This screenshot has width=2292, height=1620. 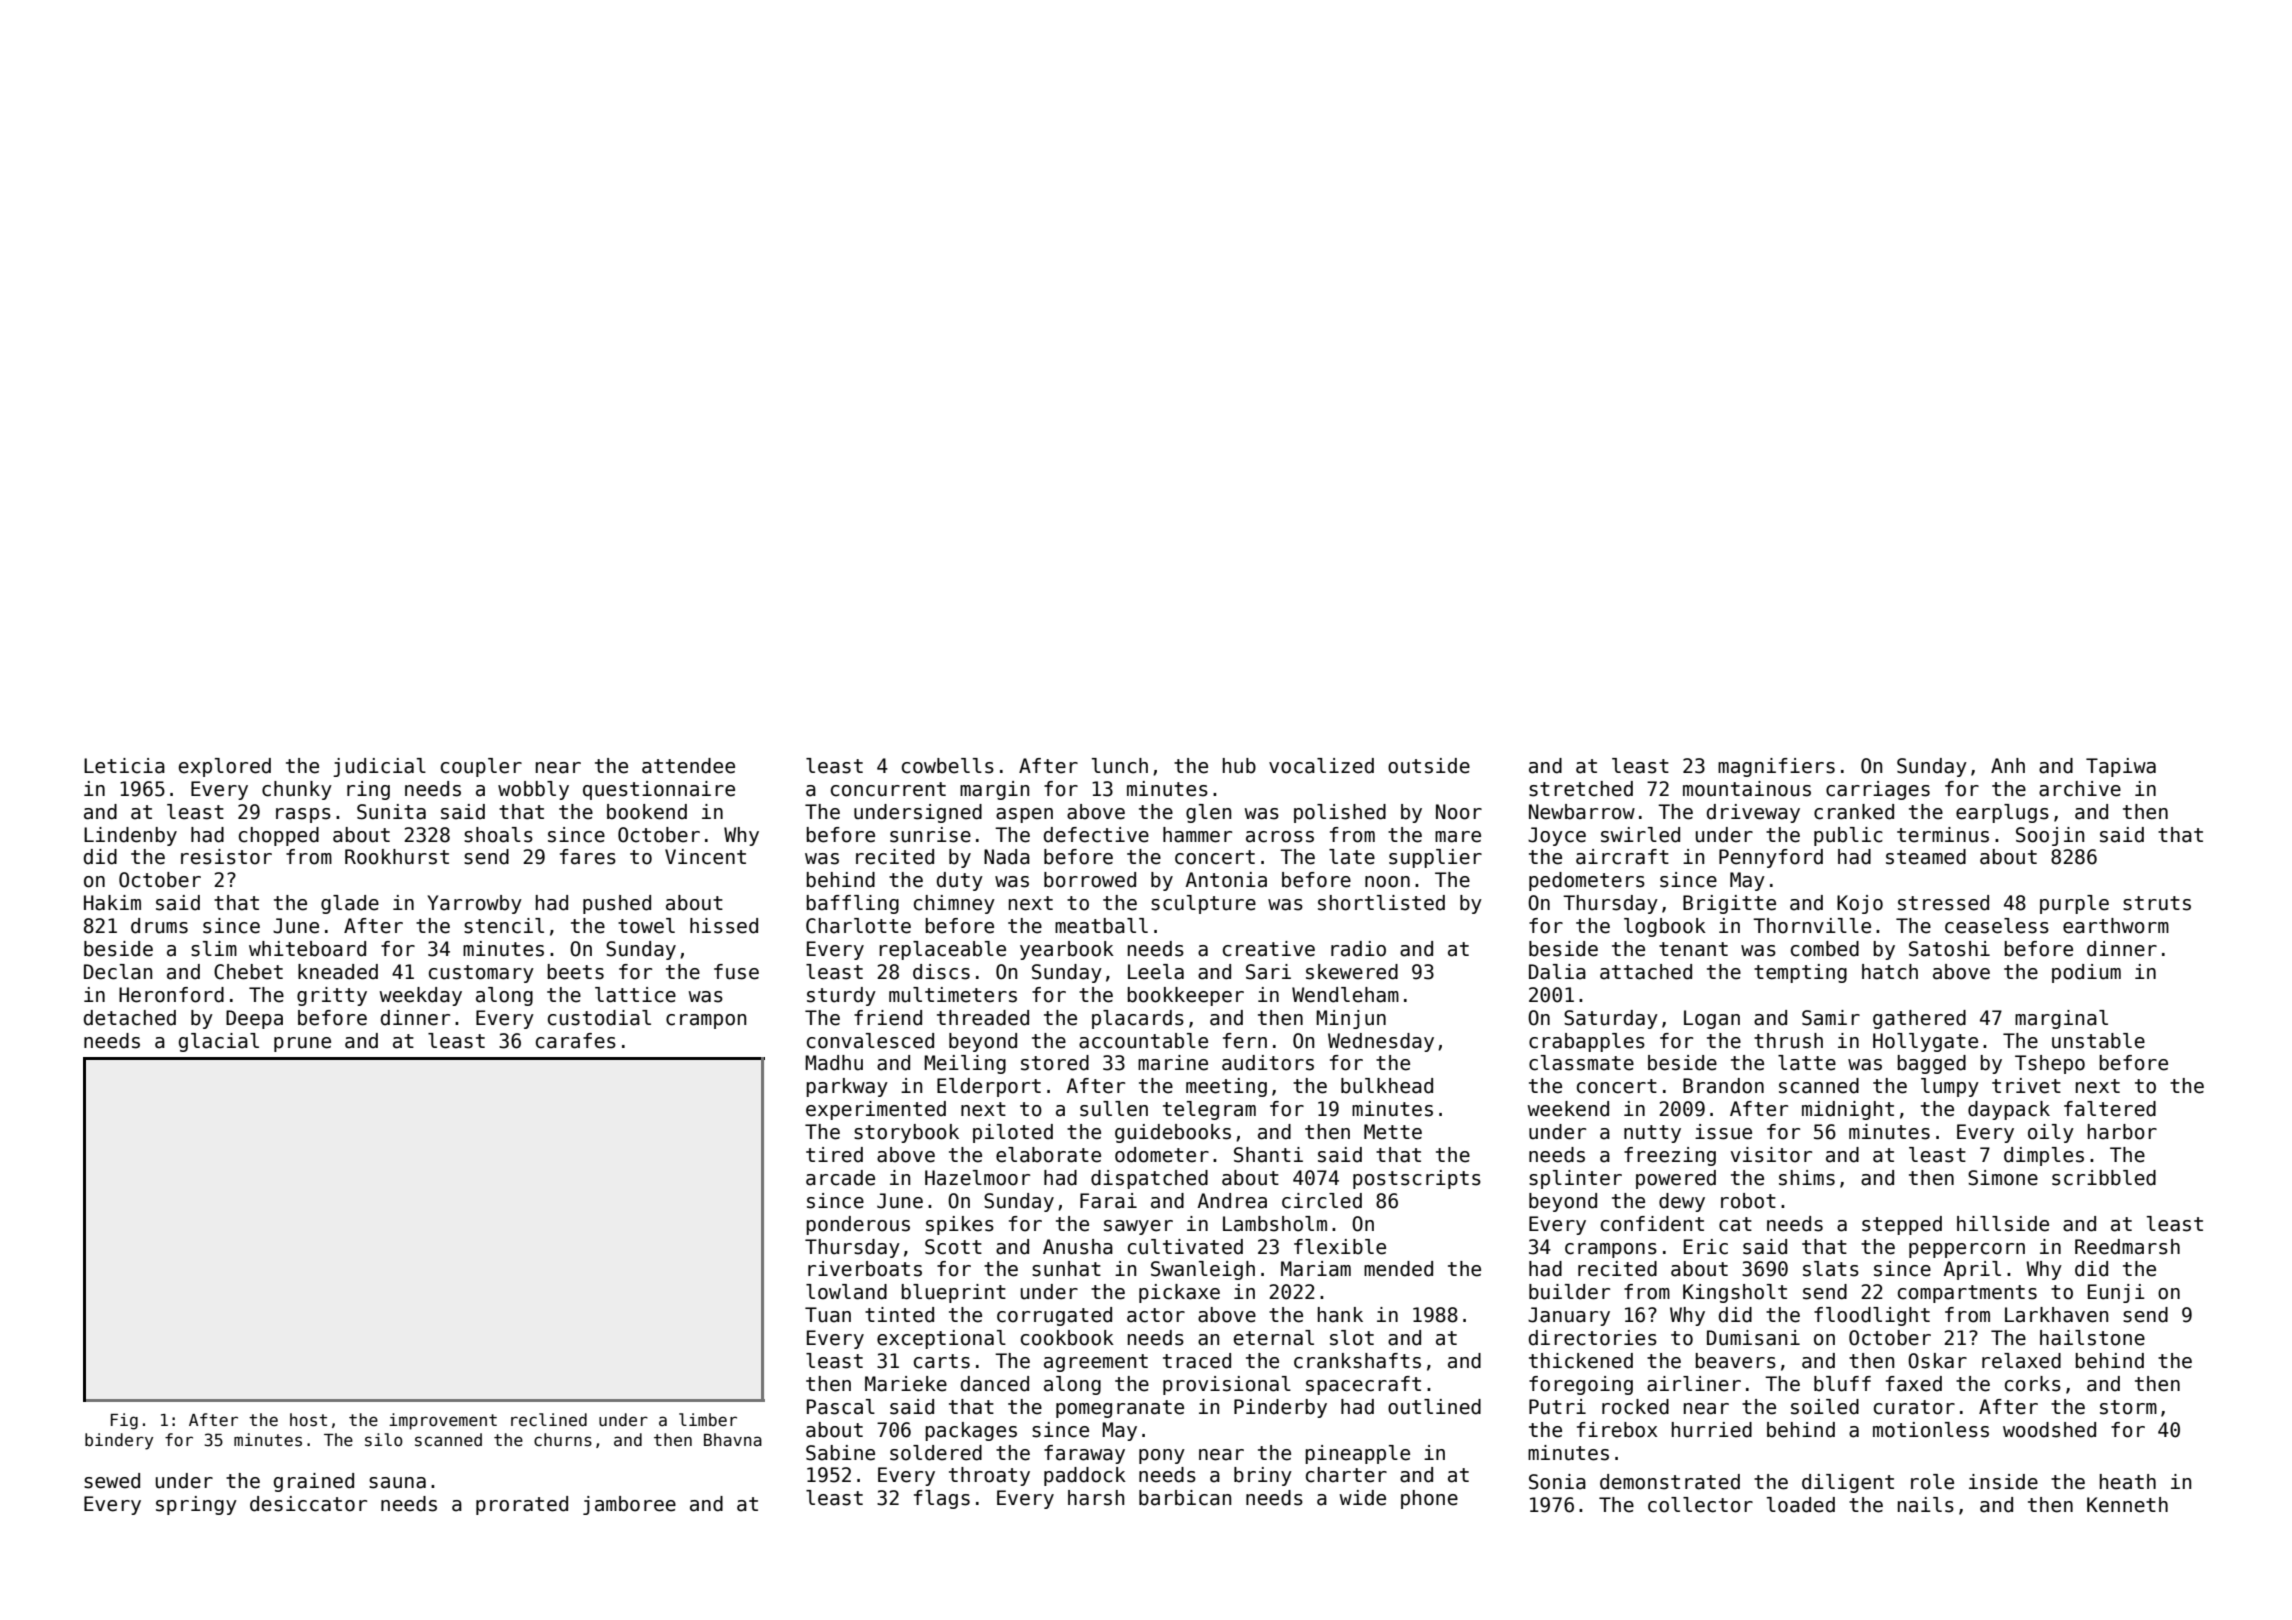 I want to click on prune, so click(x=302, y=1044).
